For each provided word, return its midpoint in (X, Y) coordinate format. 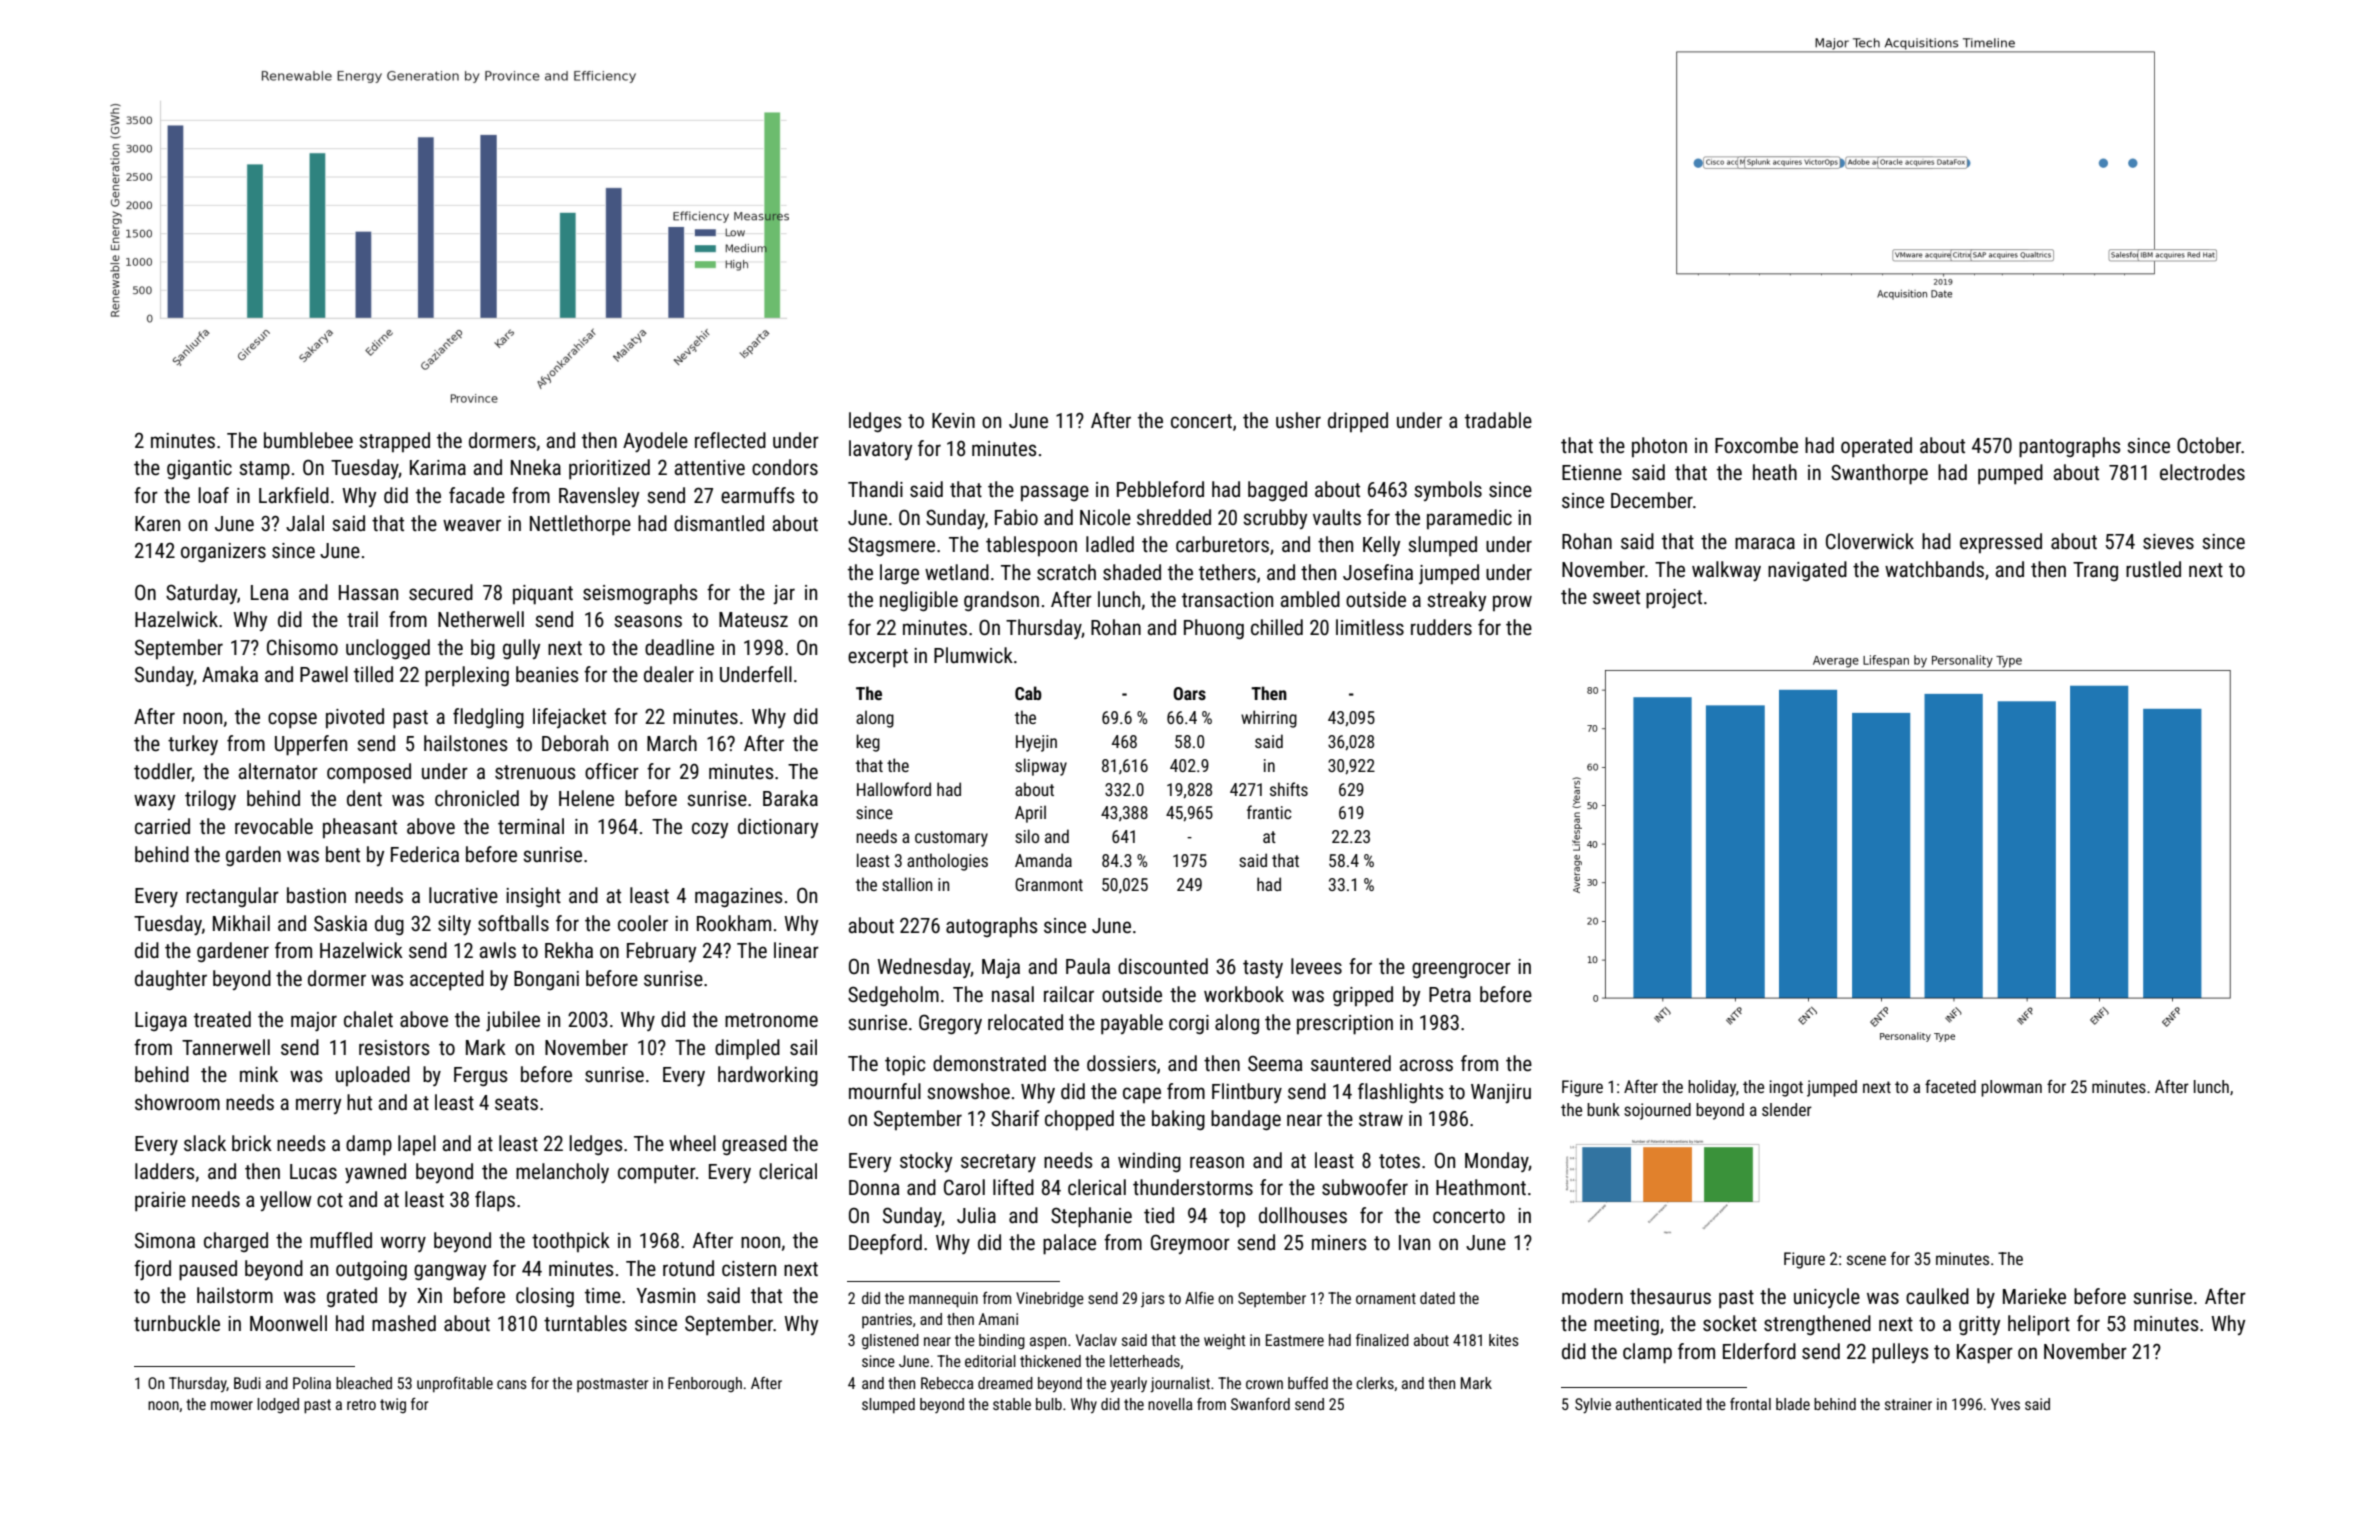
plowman (2011, 1088)
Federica (425, 854)
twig (393, 1405)
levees (1316, 966)
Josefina (1378, 572)
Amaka (230, 674)
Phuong (1214, 629)
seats (516, 1103)
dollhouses (1303, 1215)
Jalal (305, 523)
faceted (1950, 1086)
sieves (2168, 542)
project (1674, 599)
